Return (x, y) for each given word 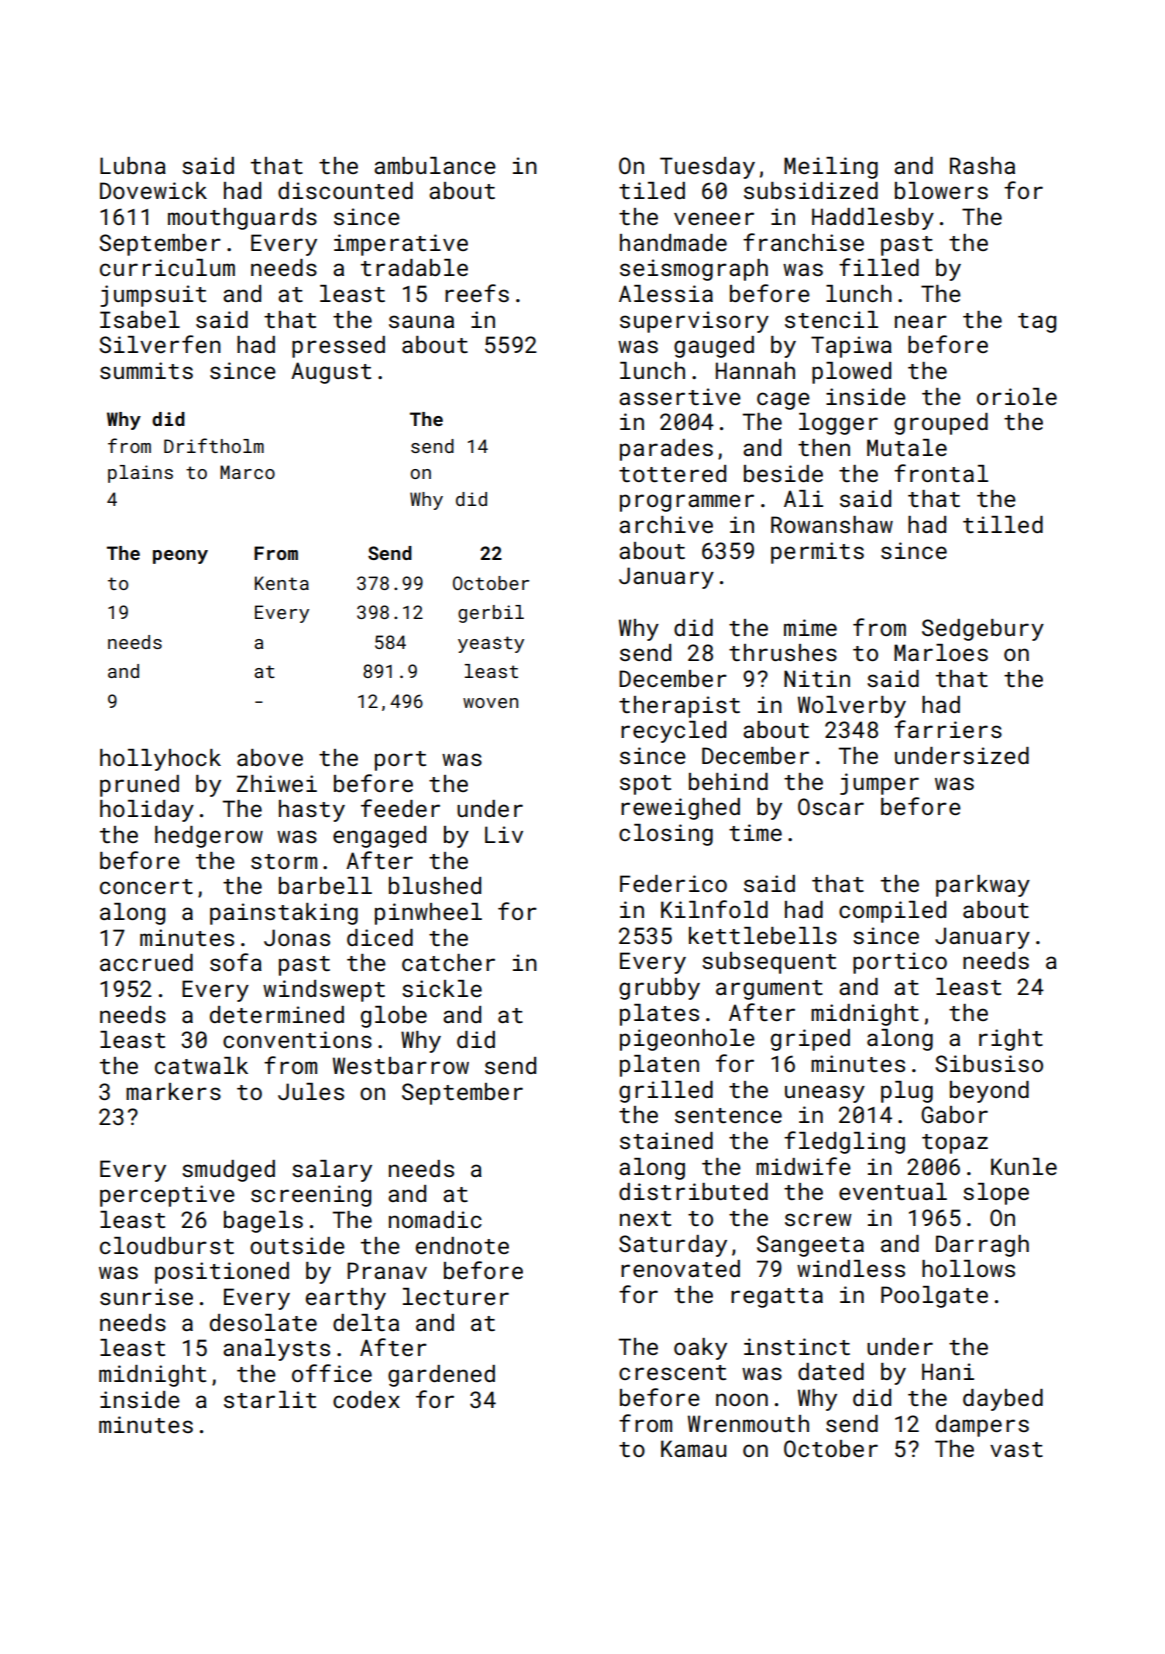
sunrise (146, 1296)
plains (140, 474)
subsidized (811, 190)
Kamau (693, 1448)
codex (366, 1399)
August (331, 373)
